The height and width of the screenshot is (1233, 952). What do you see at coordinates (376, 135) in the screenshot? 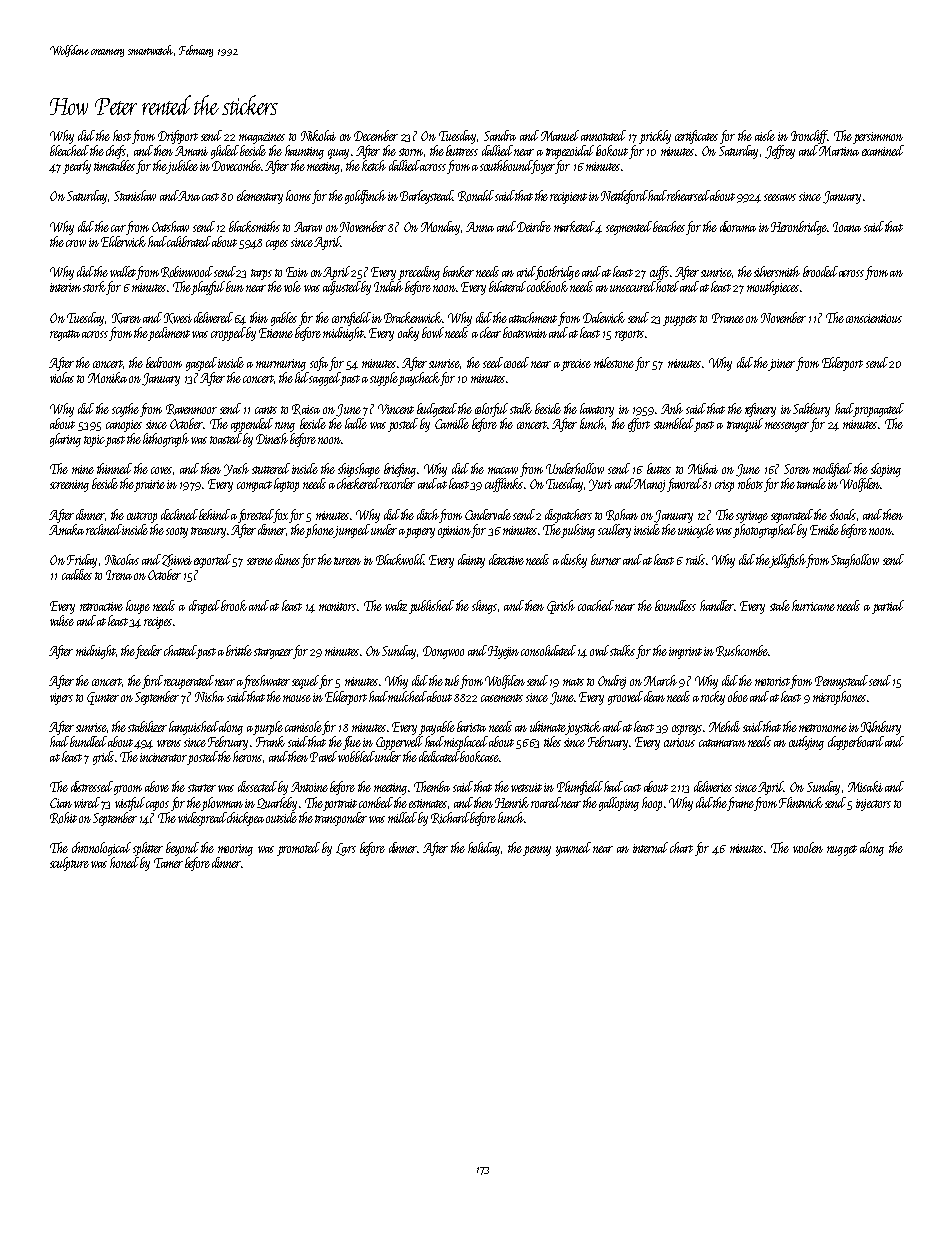
I see `December` at bounding box center [376, 135].
